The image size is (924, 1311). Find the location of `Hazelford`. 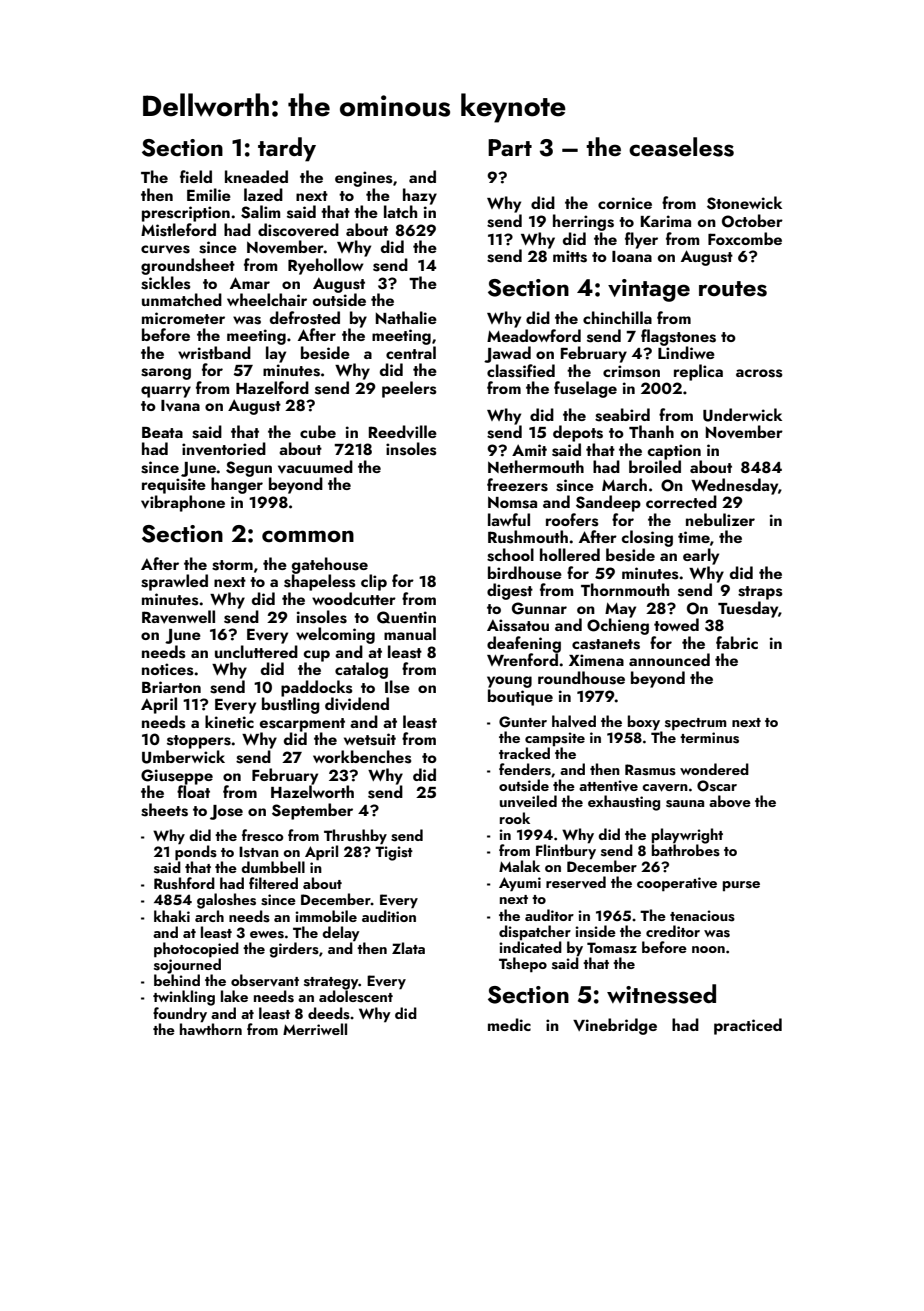

Hazelford is located at coordinates (272, 387).
